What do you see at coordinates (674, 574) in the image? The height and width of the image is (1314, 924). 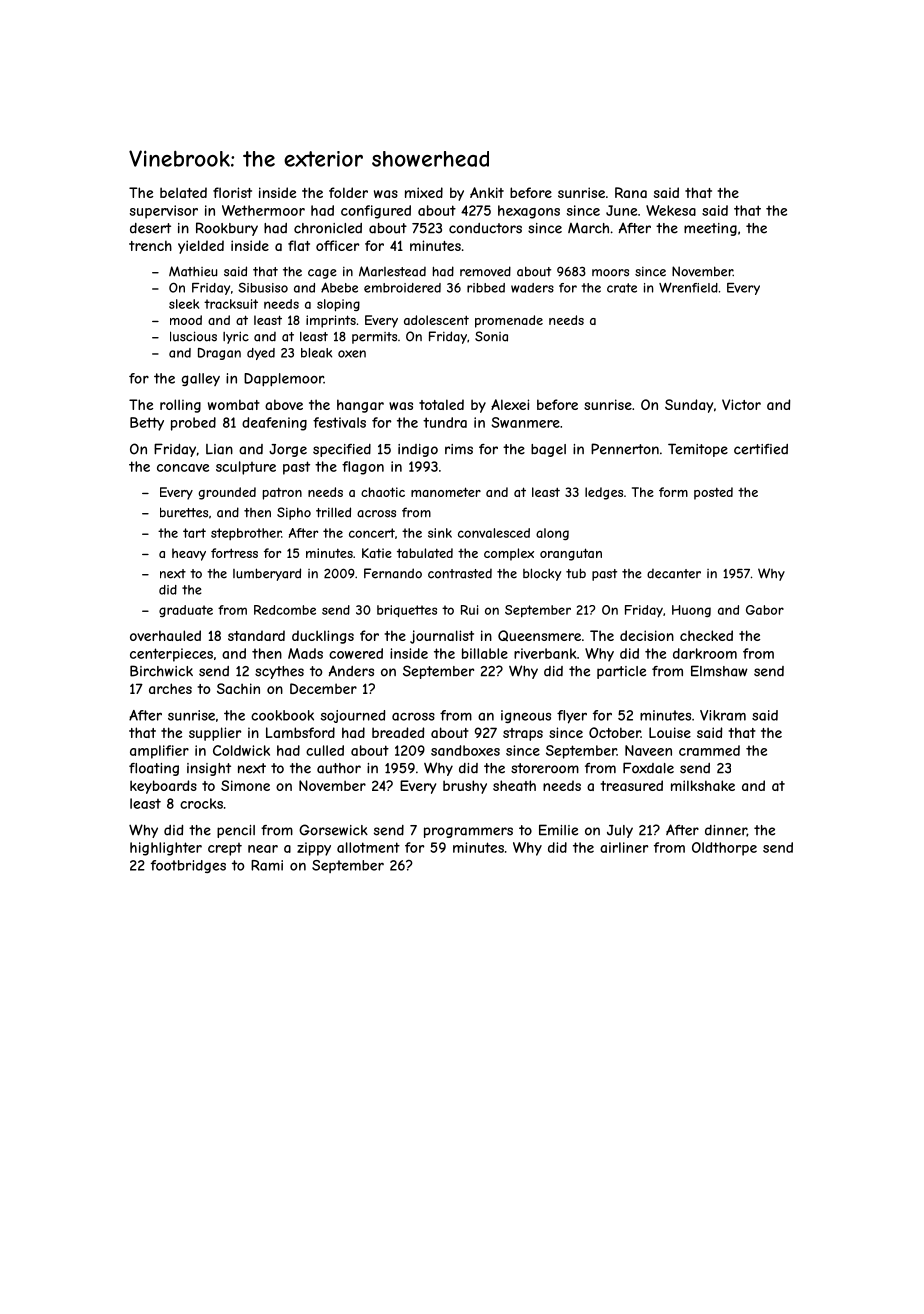 I see `decanter` at bounding box center [674, 574].
